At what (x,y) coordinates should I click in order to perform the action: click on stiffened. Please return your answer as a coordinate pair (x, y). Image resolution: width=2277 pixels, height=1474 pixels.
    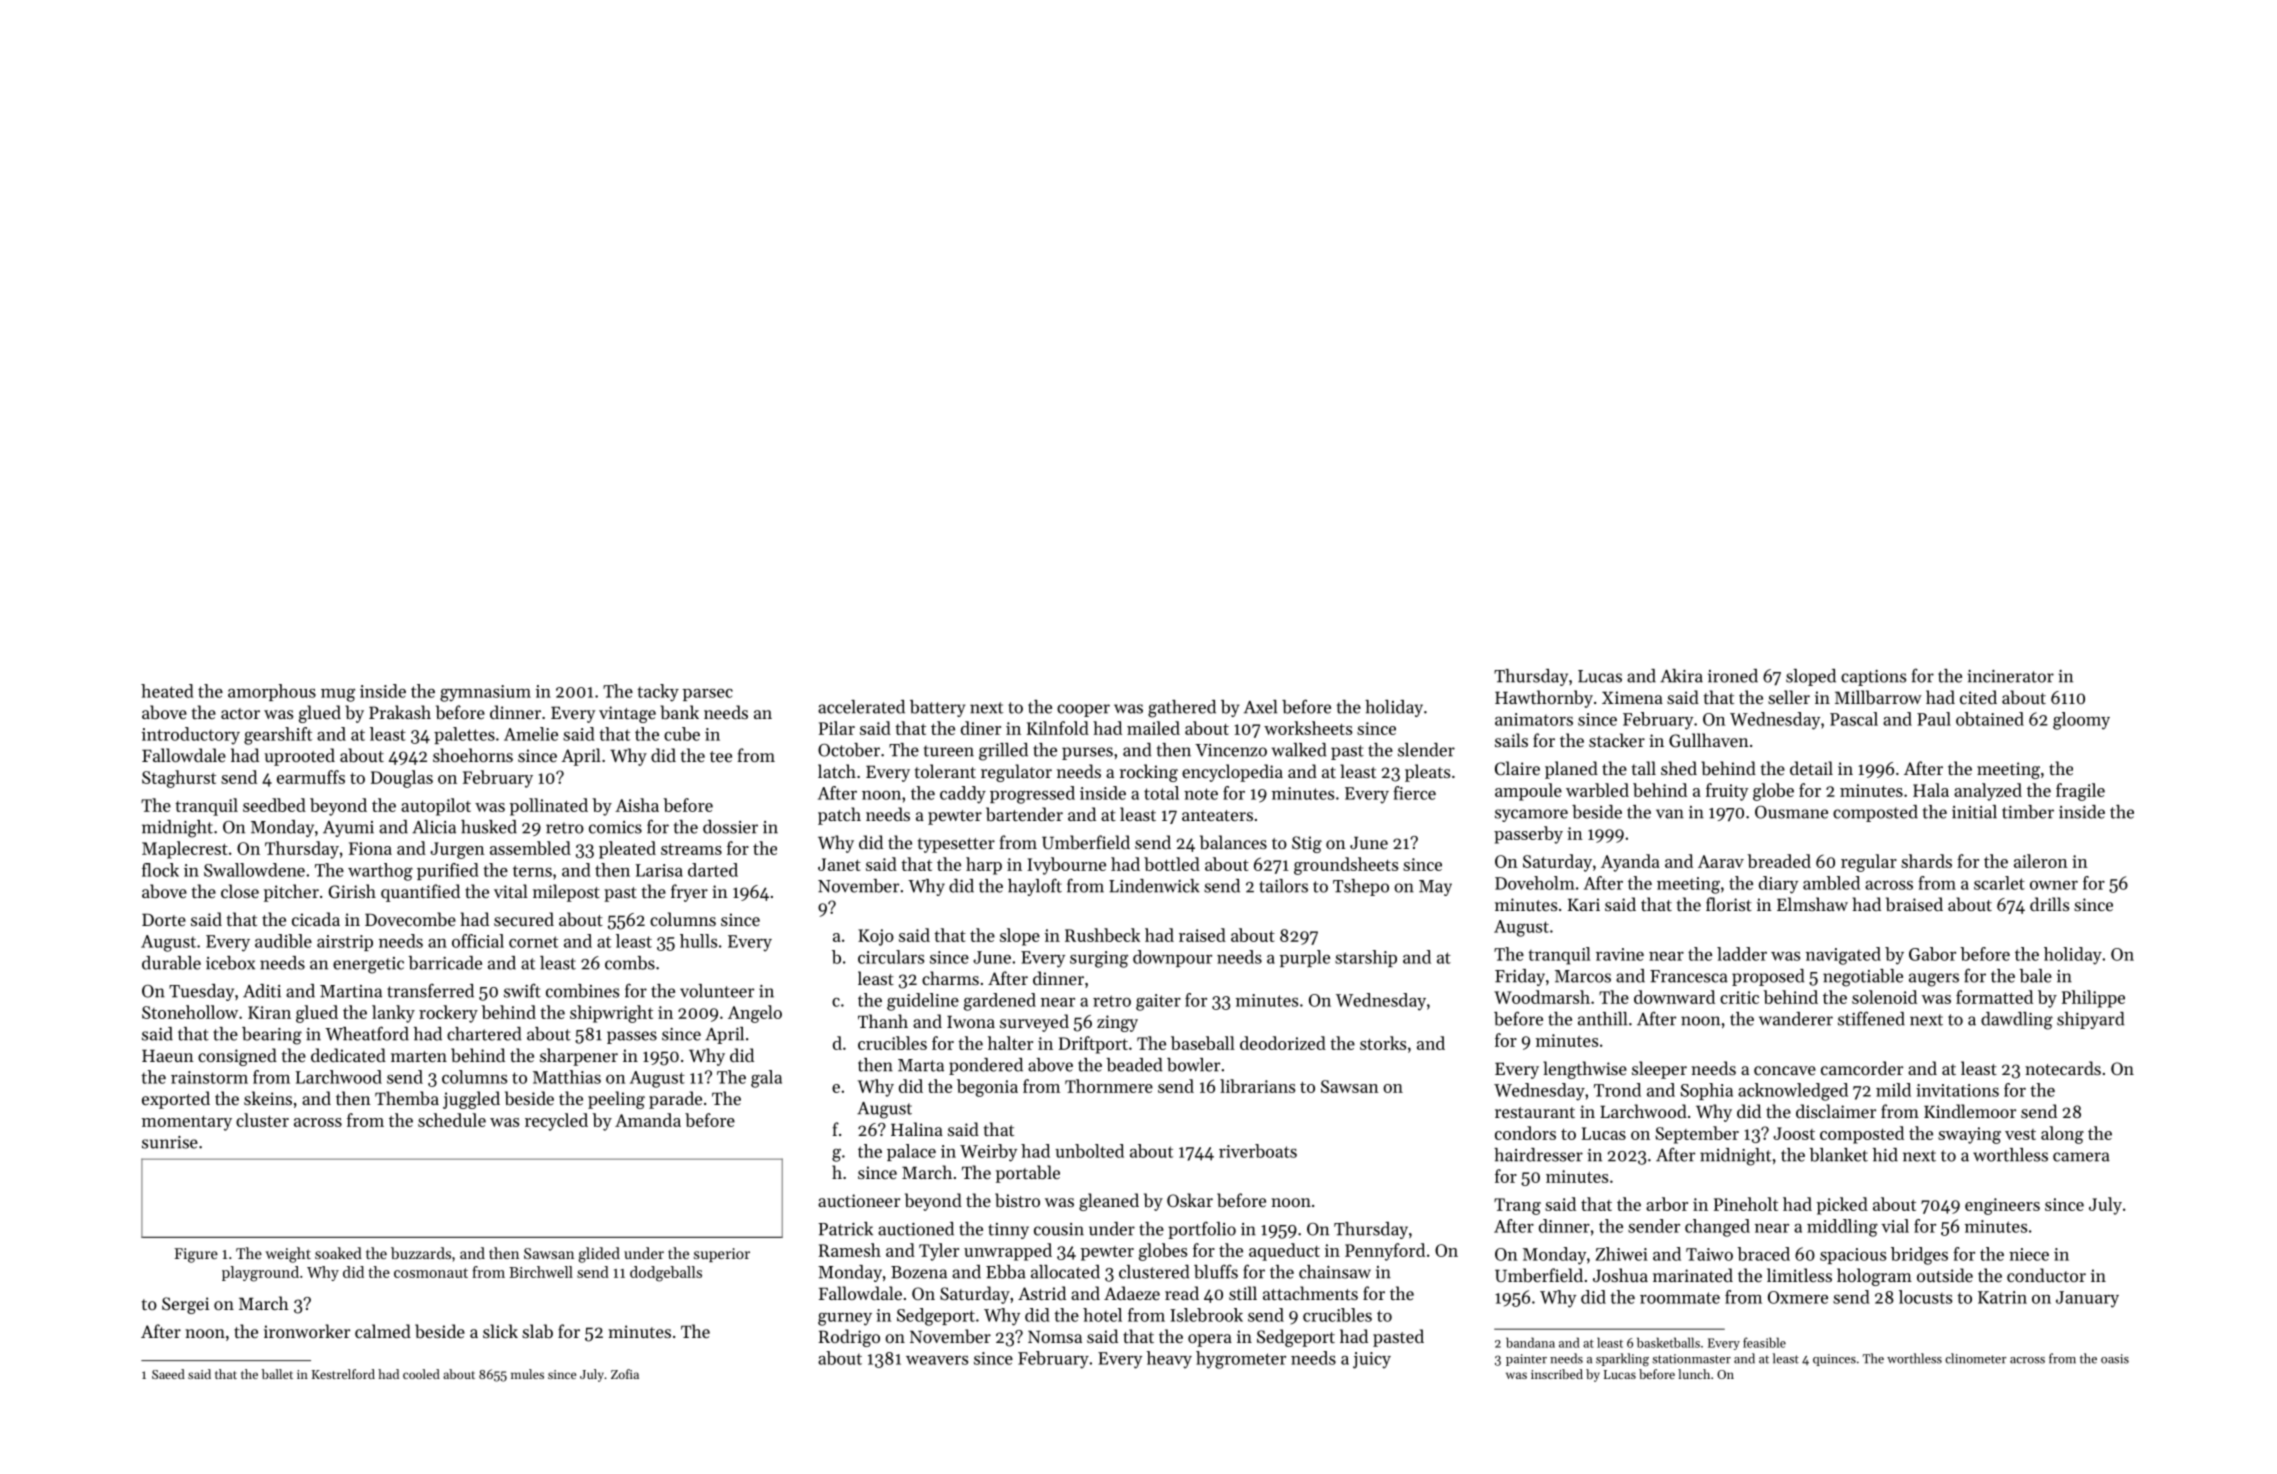
    Looking at the image, I should click on (1871, 1018).
